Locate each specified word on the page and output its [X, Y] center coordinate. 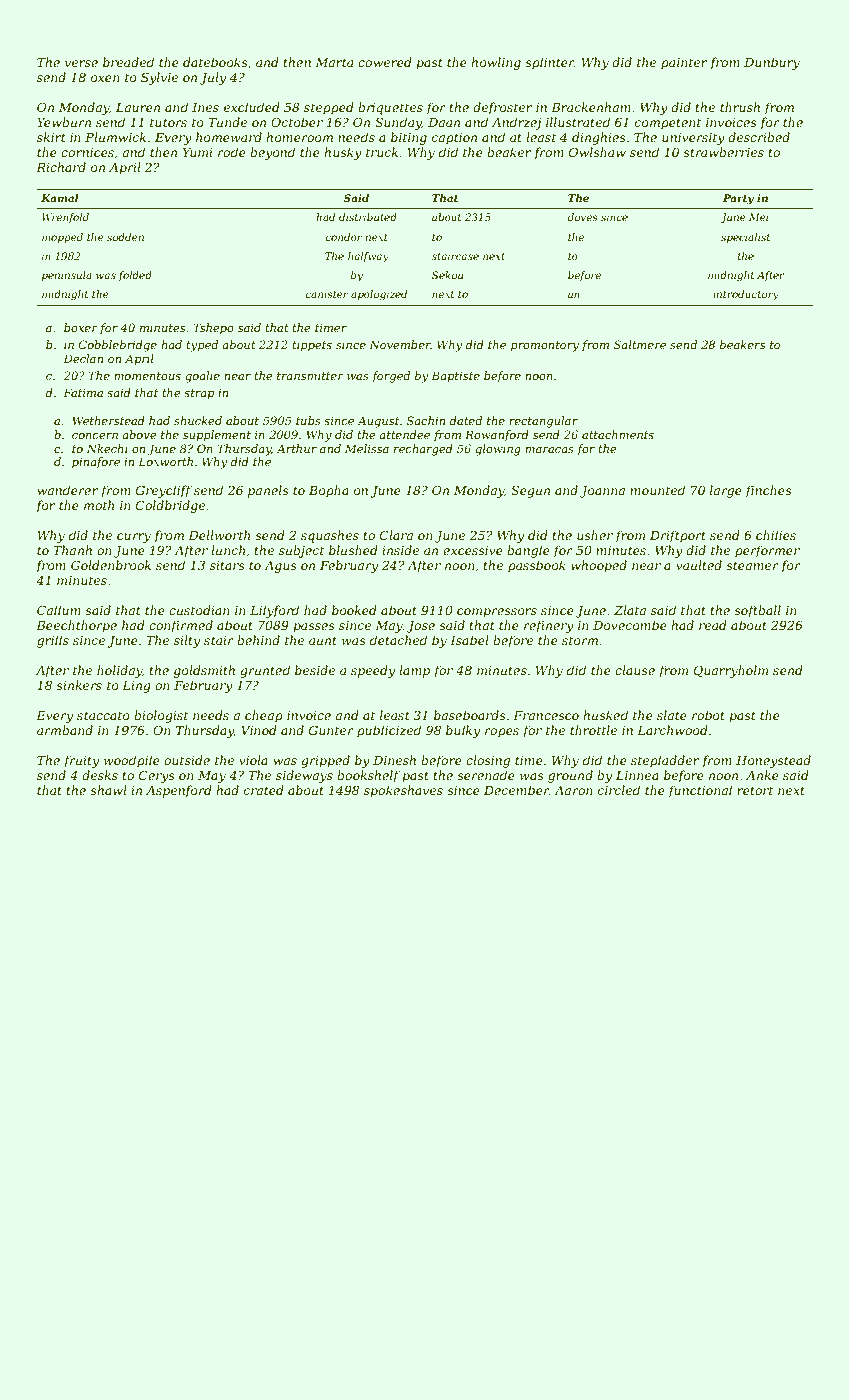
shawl [108, 790]
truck [382, 152]
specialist [745, 238]
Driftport [678, 536]
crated [264, 790]
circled [619, 790]
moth [99, 505]
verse [81, 63]
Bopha [329, 491]
